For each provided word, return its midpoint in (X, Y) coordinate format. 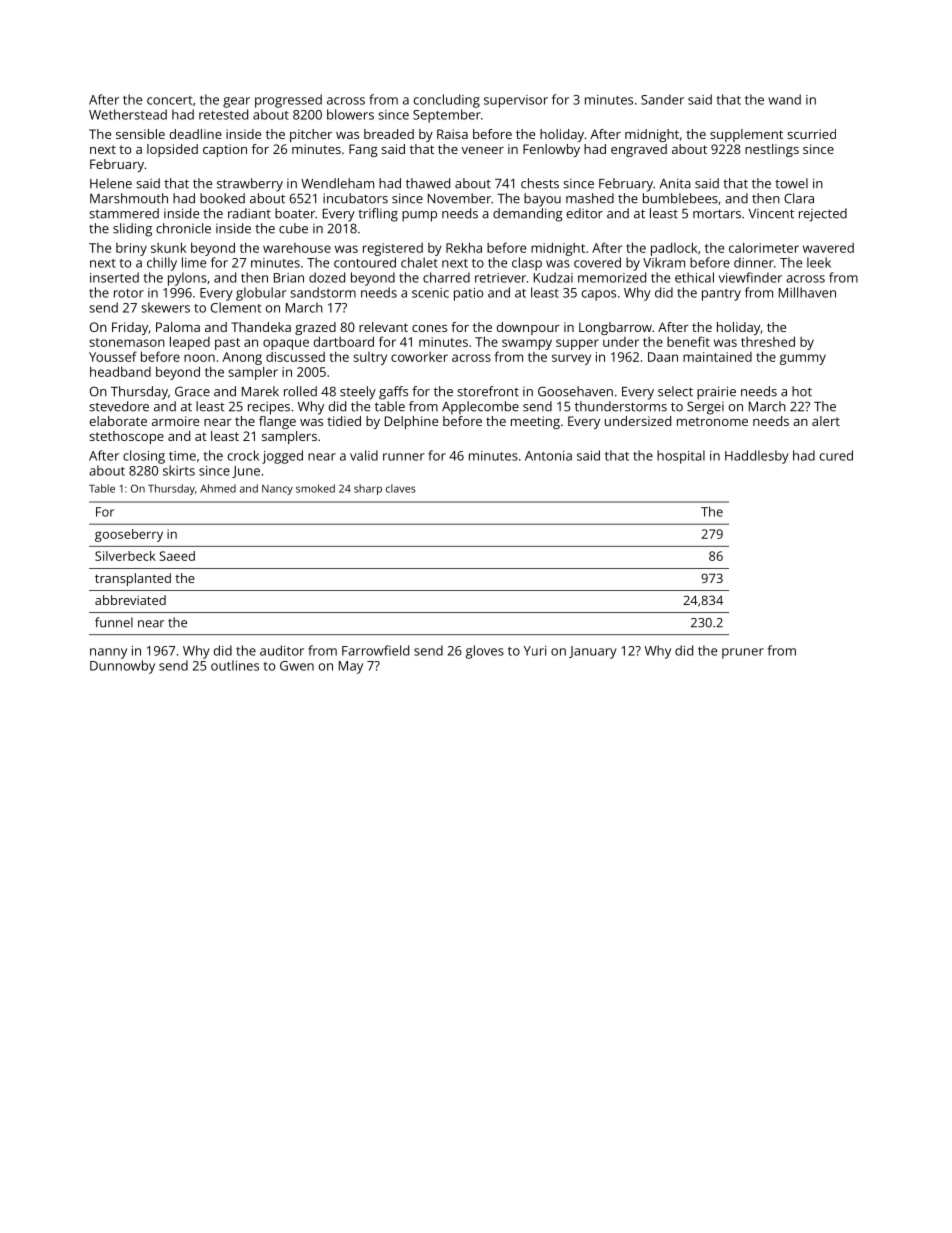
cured (836, 455)
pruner (743, 653)
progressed (288, 101)
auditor (282, 650)
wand (784, 99)
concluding (447, 101)
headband (120, 371)
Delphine (411, 422)
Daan (663, 357)
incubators (355, 198)
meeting (535, 422)
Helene (111, 183)
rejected (823, 215)
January (593, 652)
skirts (179, 470)
